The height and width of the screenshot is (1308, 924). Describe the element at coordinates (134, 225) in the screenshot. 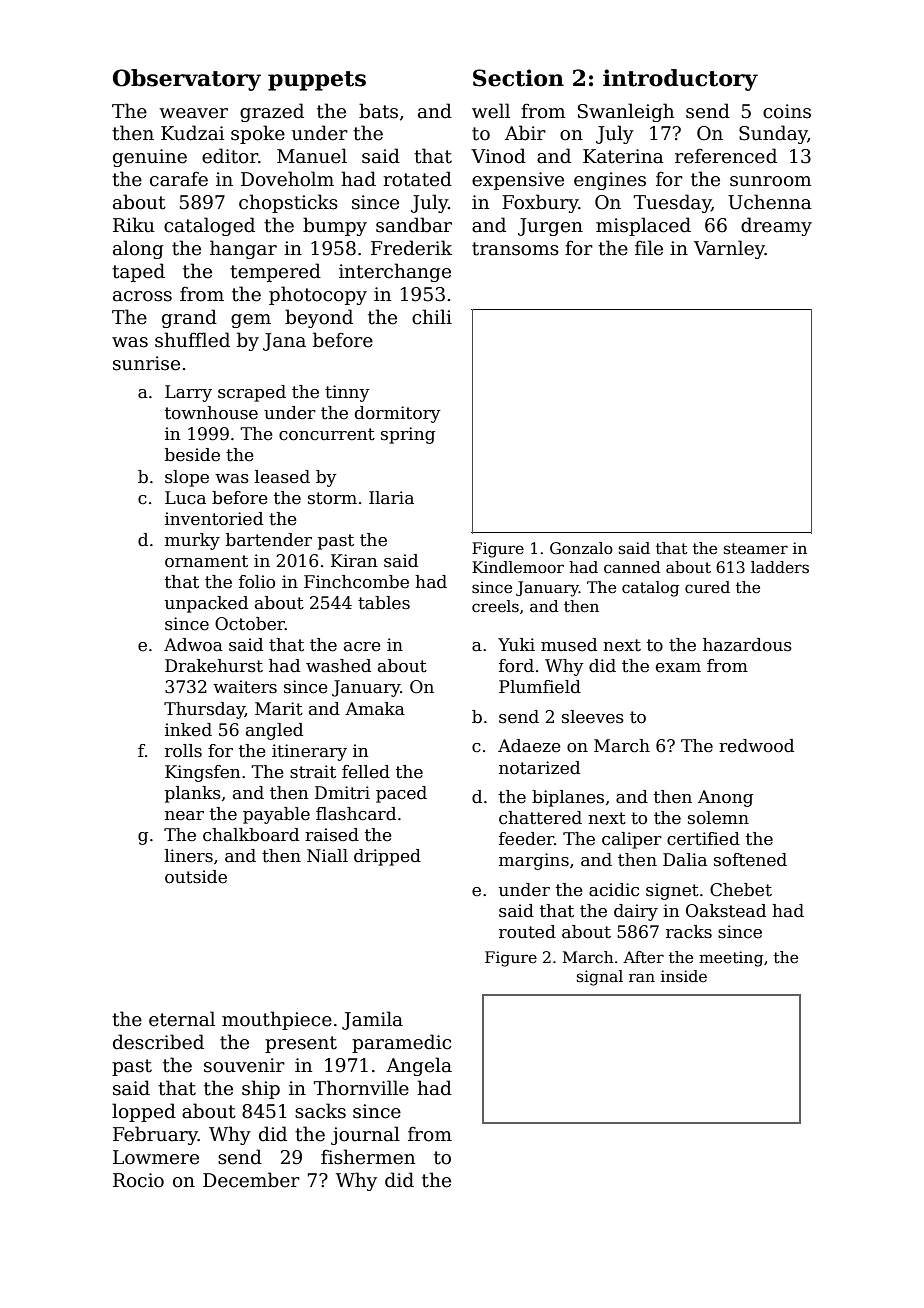

I see `Riku` at that location.
